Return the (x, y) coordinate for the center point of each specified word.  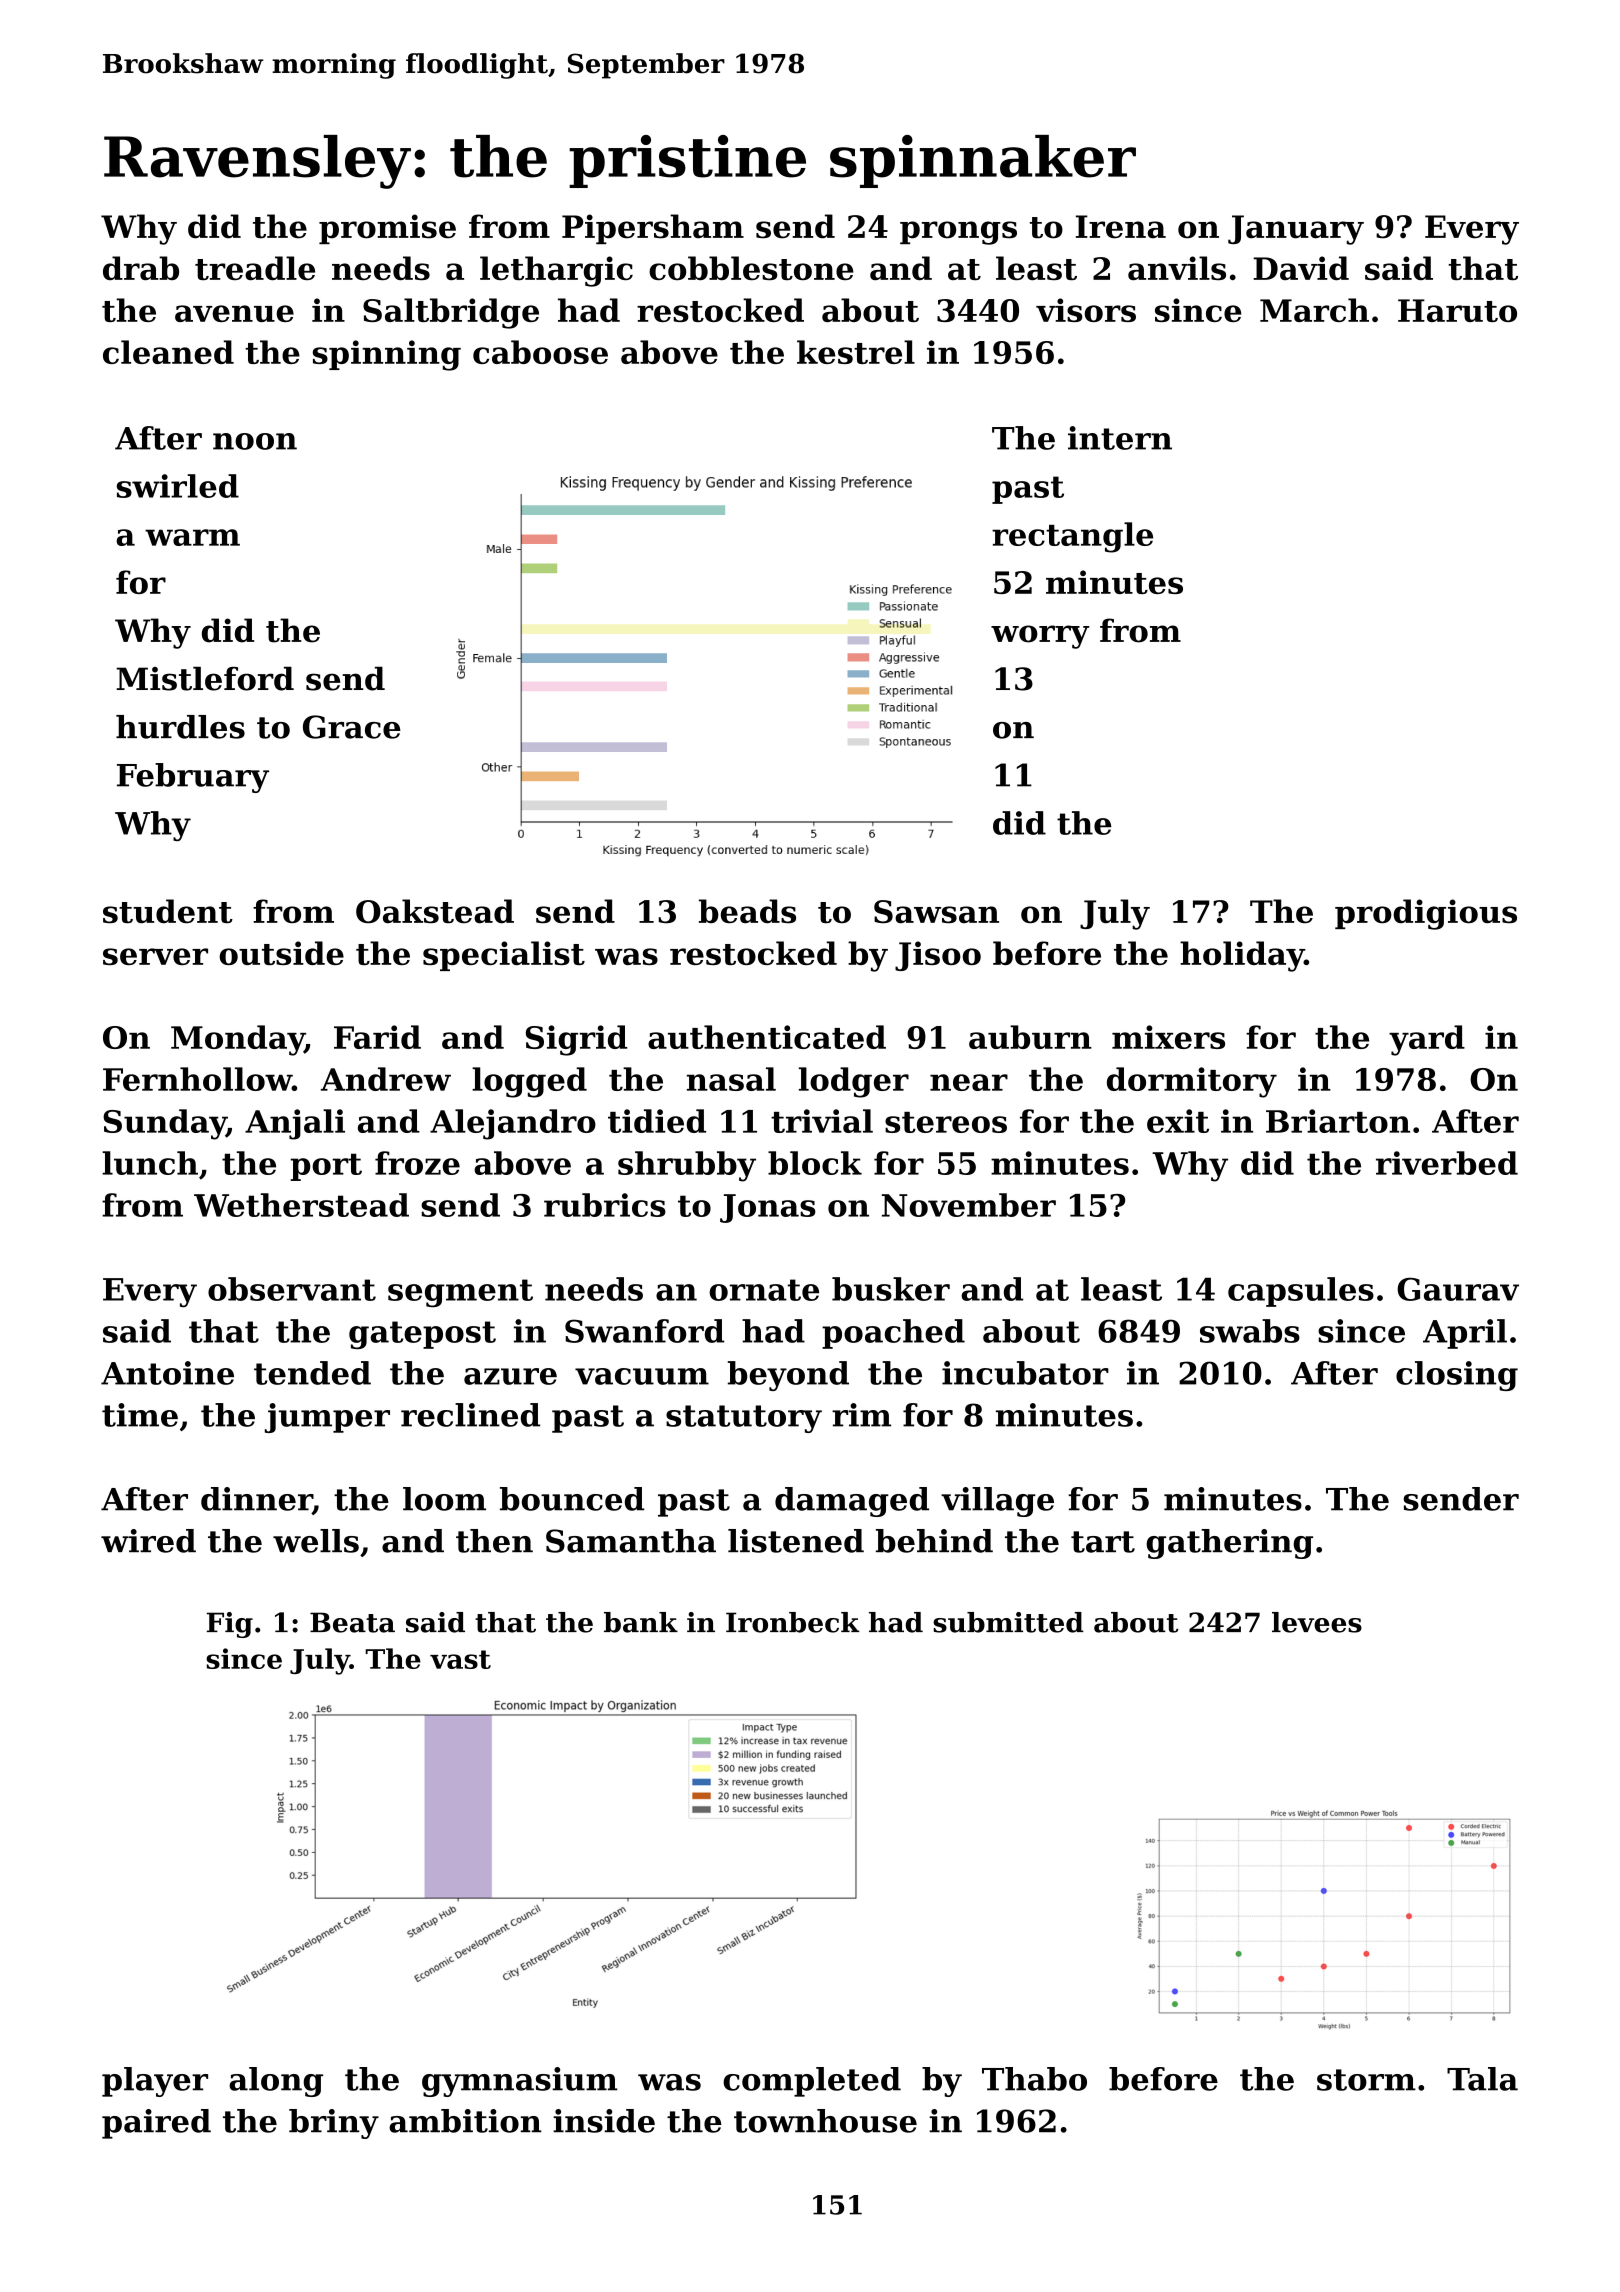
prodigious (1426, 914)
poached (893, 1334)
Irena (1121, 227)
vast (460, 1659)
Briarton (1338, 1121)
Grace (352, 727)
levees (1317, 1622)
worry (1040, 637)
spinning (387, 355)
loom (444, 1499)
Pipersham (653, 229)
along (276, 2082)
